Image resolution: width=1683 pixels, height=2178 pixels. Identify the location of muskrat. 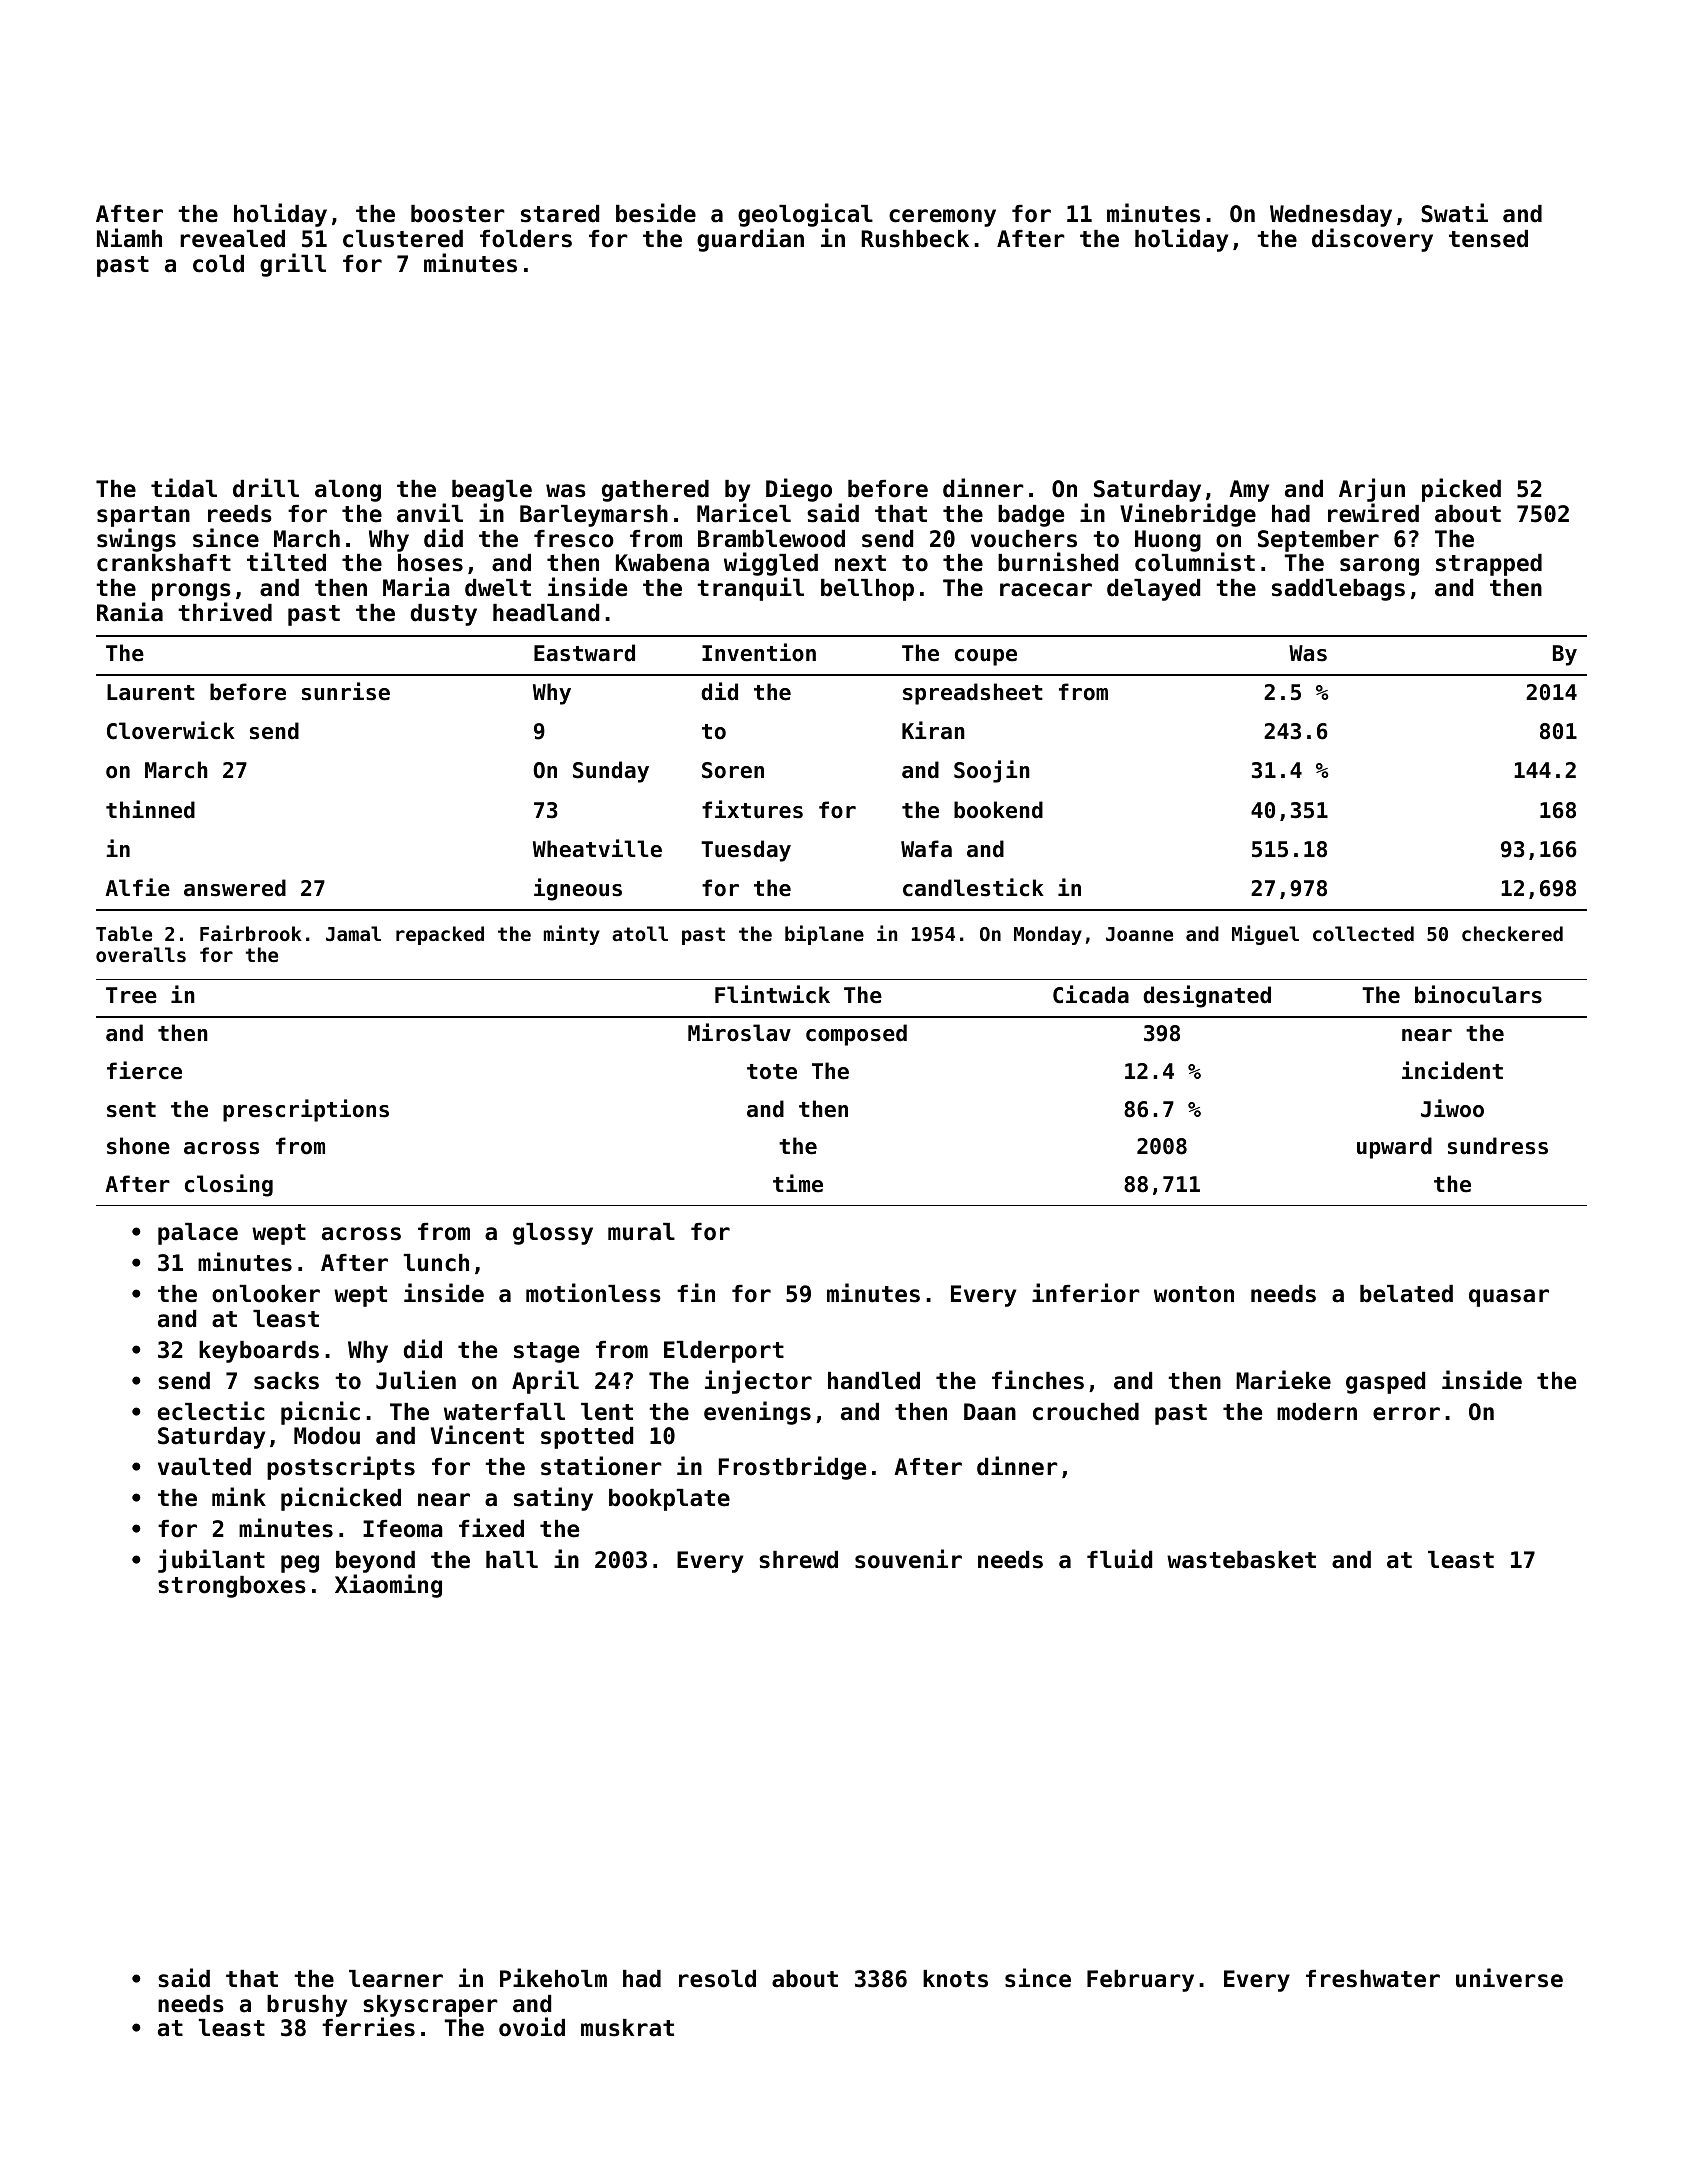
(627, 2028).
